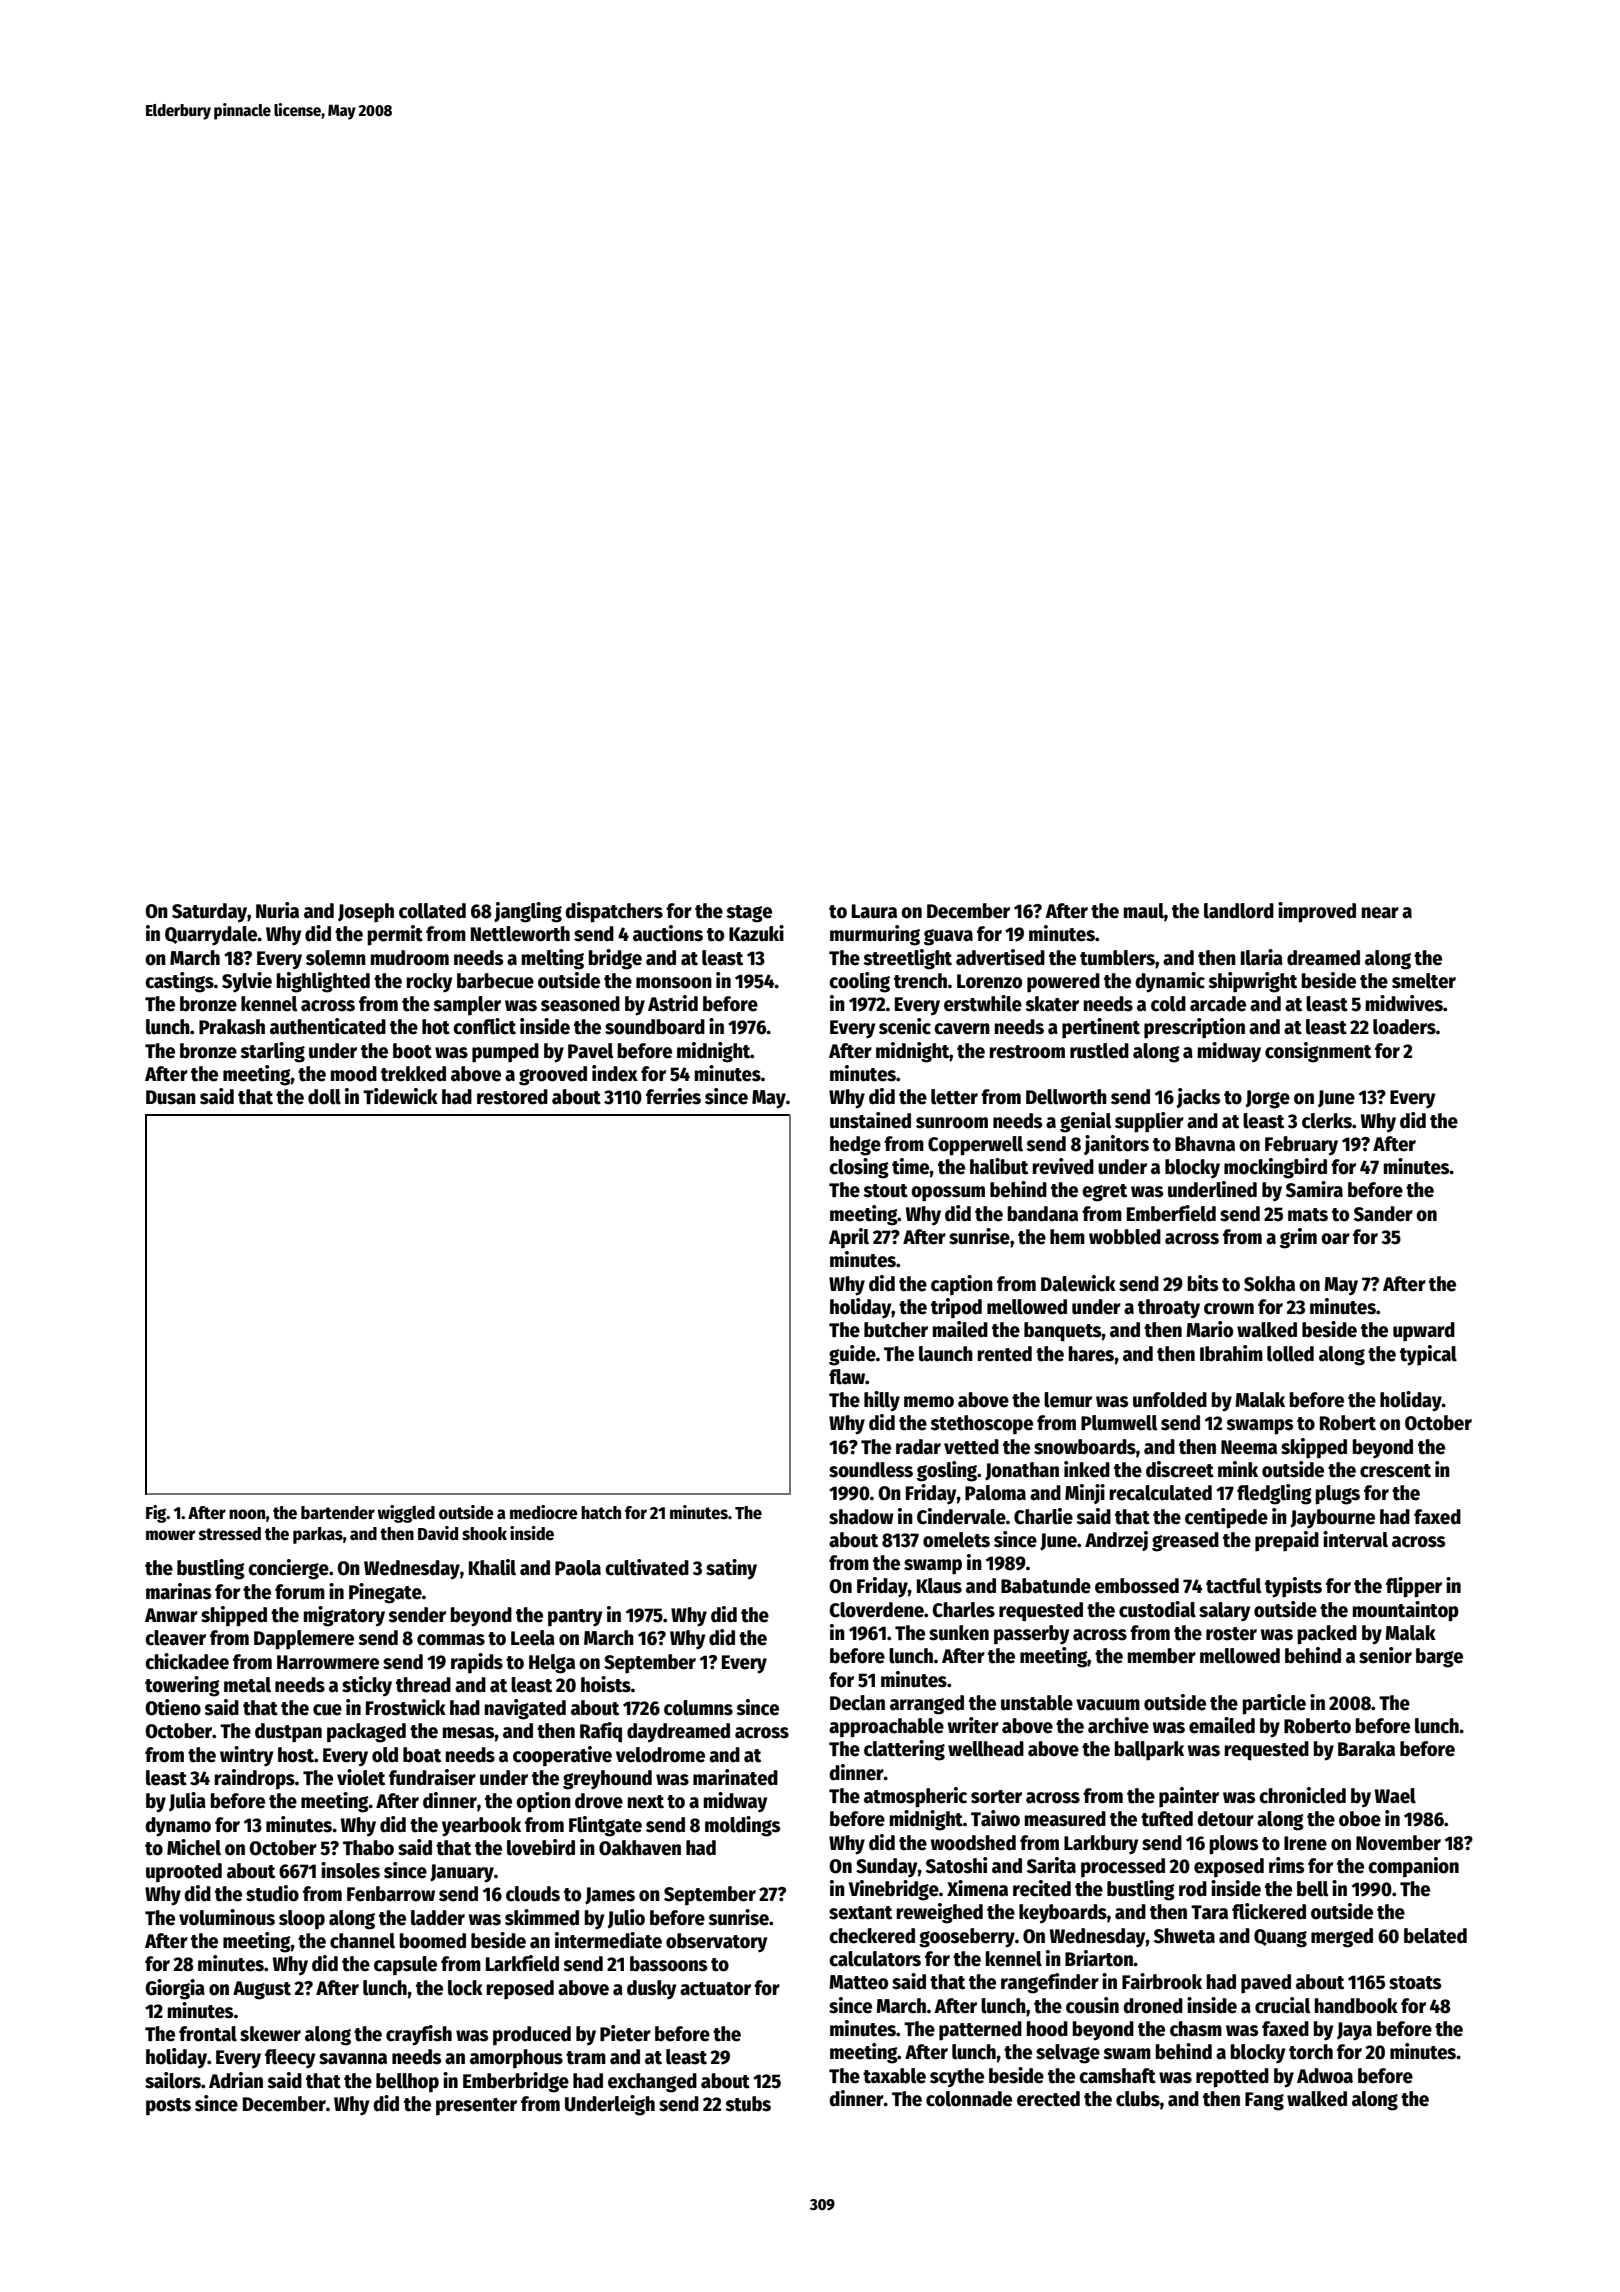 Image resolution: width=1620 pixels, height=2292 pixels. Describe the element at coordinates (847, 1377) in the document. I see `flaw` at that location.
